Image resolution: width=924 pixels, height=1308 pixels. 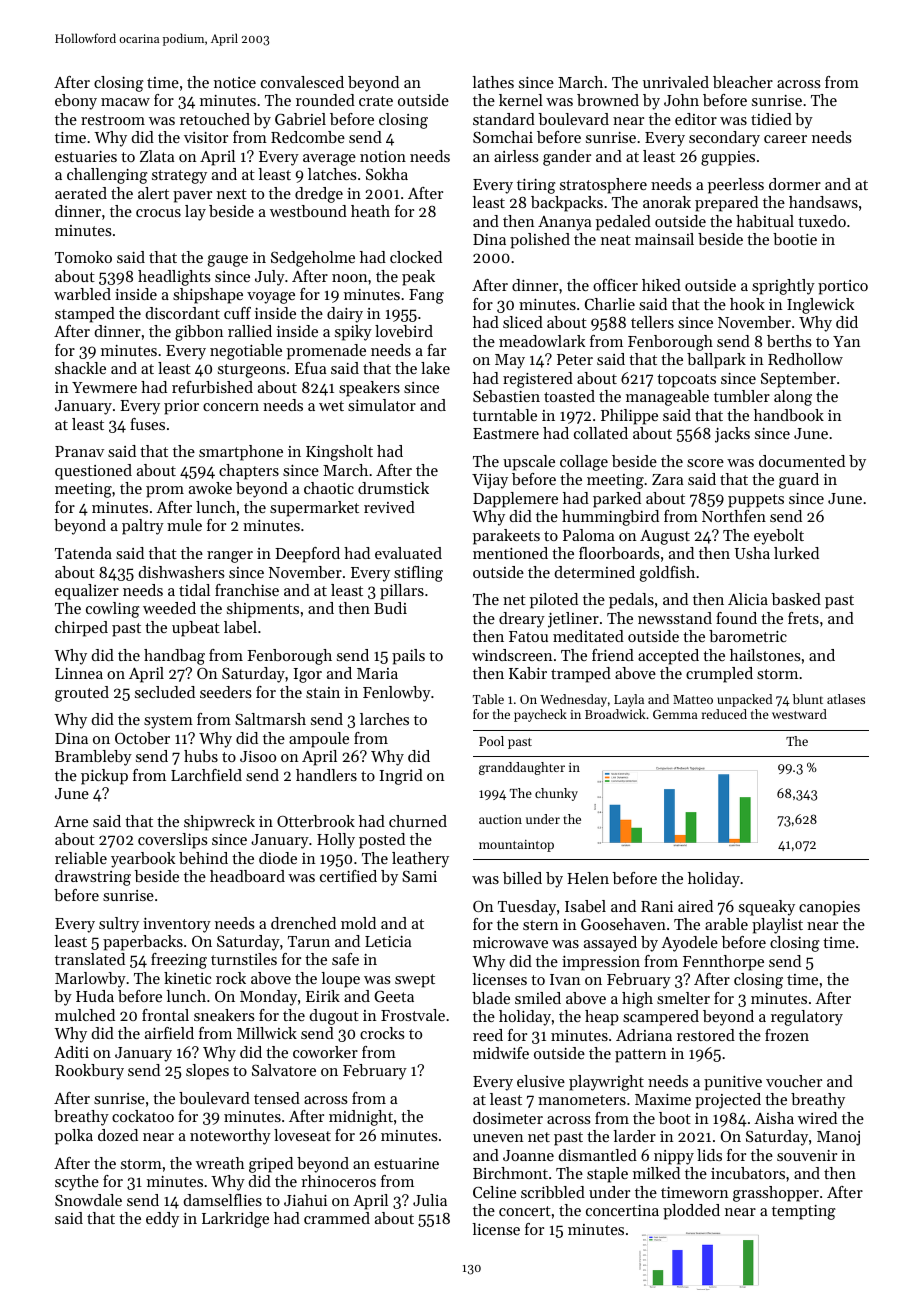 I want to click on retouched, so click(x=215, y=119).
